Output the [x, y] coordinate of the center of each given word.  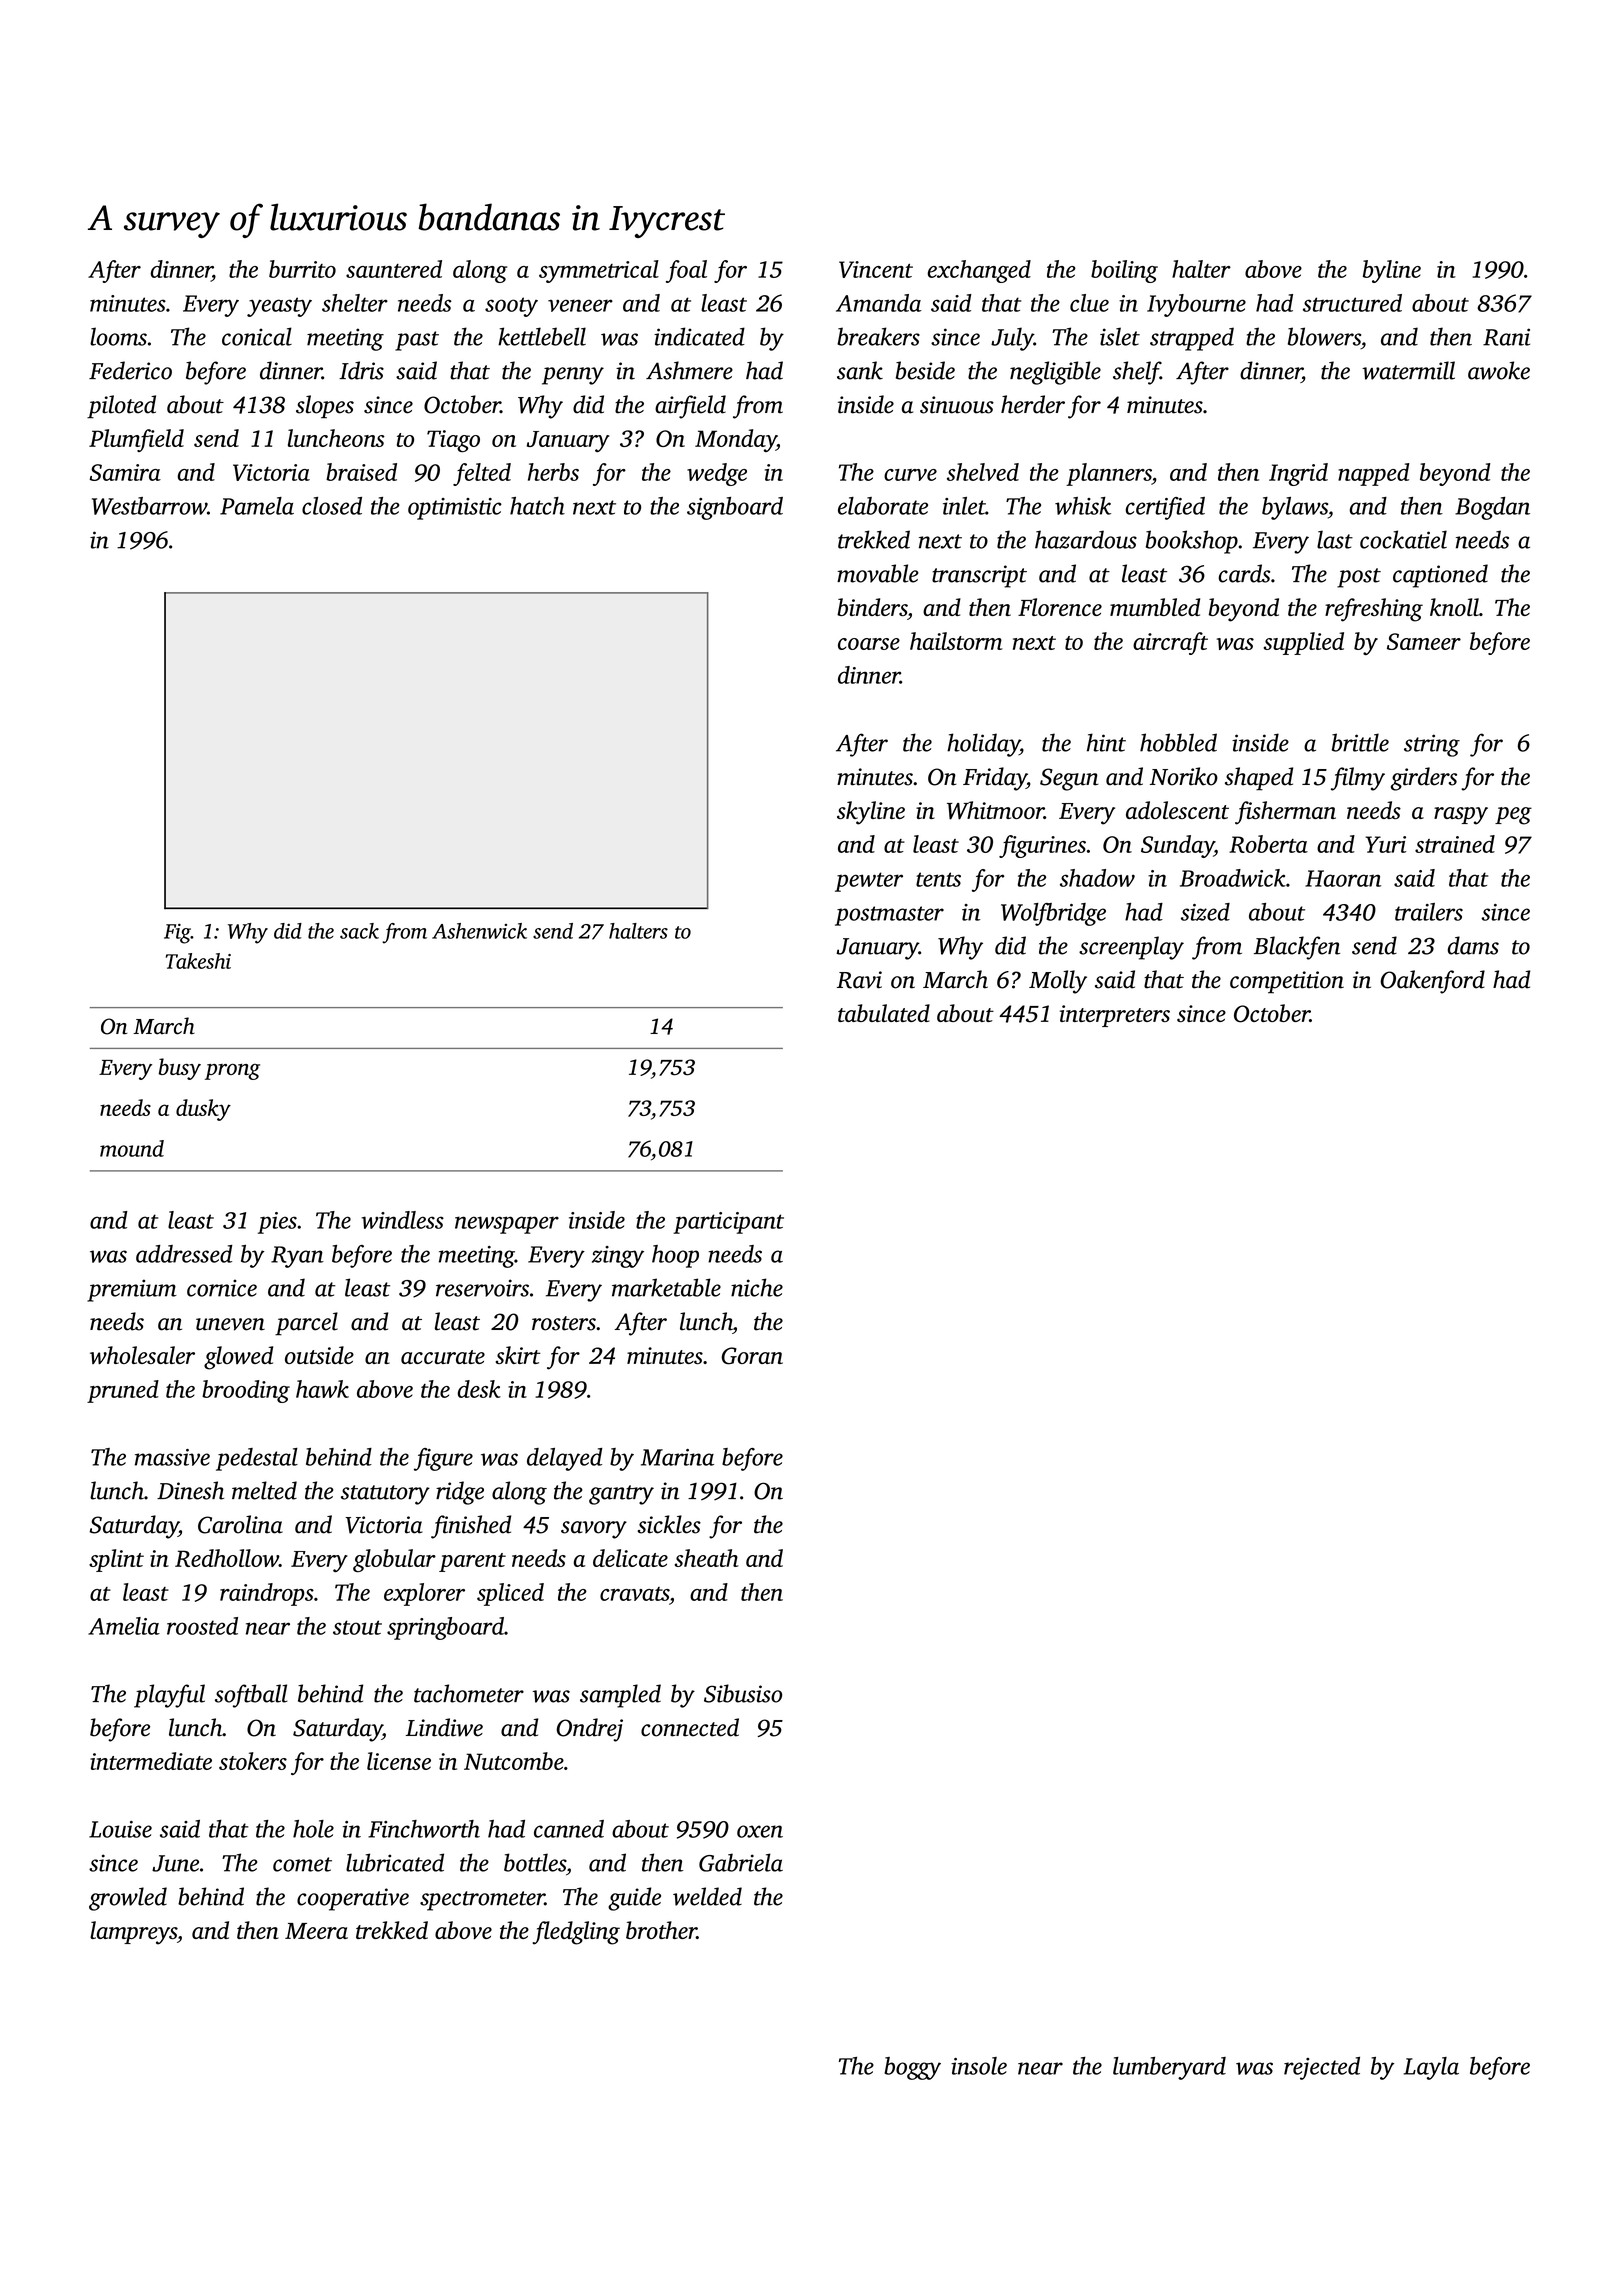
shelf [1136, 373]
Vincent [876, 269]
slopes [325, 407]
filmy [1358, 779]
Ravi [859, 980]
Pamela [257, 506]
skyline [871, 813]
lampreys [133, 1933]
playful [169, 1696]
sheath [706, 1558]
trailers [1429, 912]
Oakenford [1432, 982]
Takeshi [198, 961]
